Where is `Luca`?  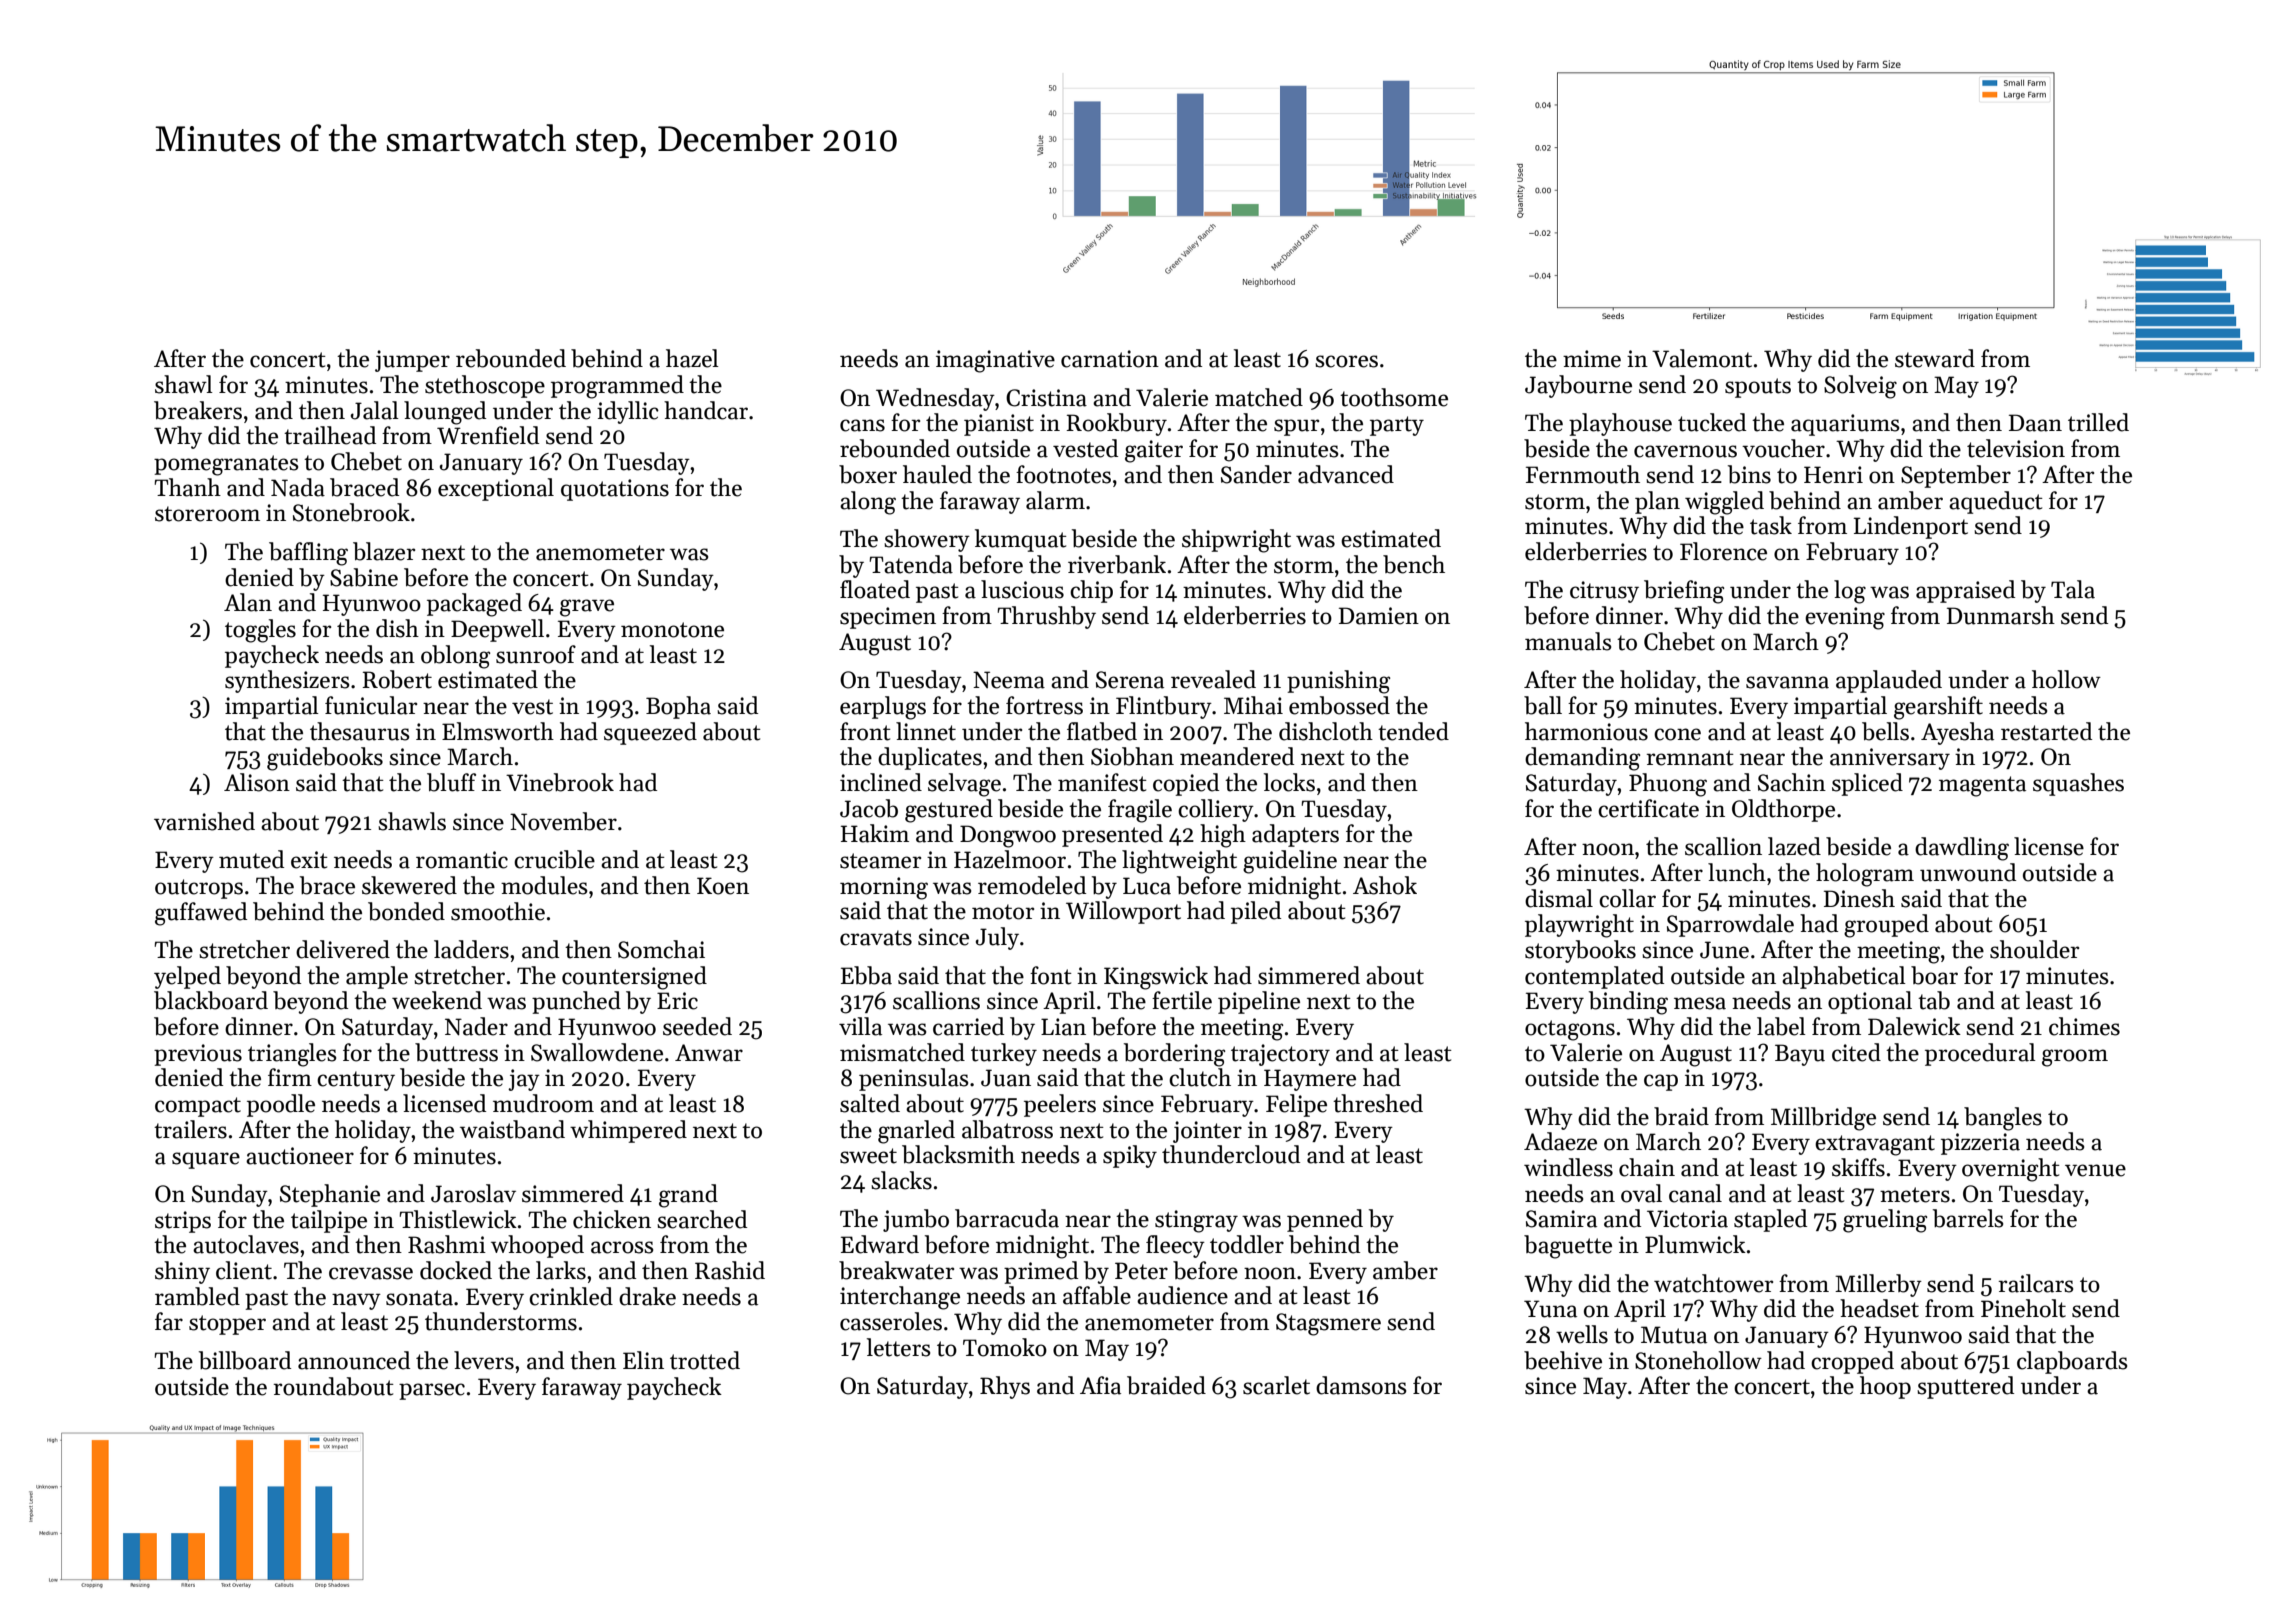
Luca is located at coordinates (1147, 886).
